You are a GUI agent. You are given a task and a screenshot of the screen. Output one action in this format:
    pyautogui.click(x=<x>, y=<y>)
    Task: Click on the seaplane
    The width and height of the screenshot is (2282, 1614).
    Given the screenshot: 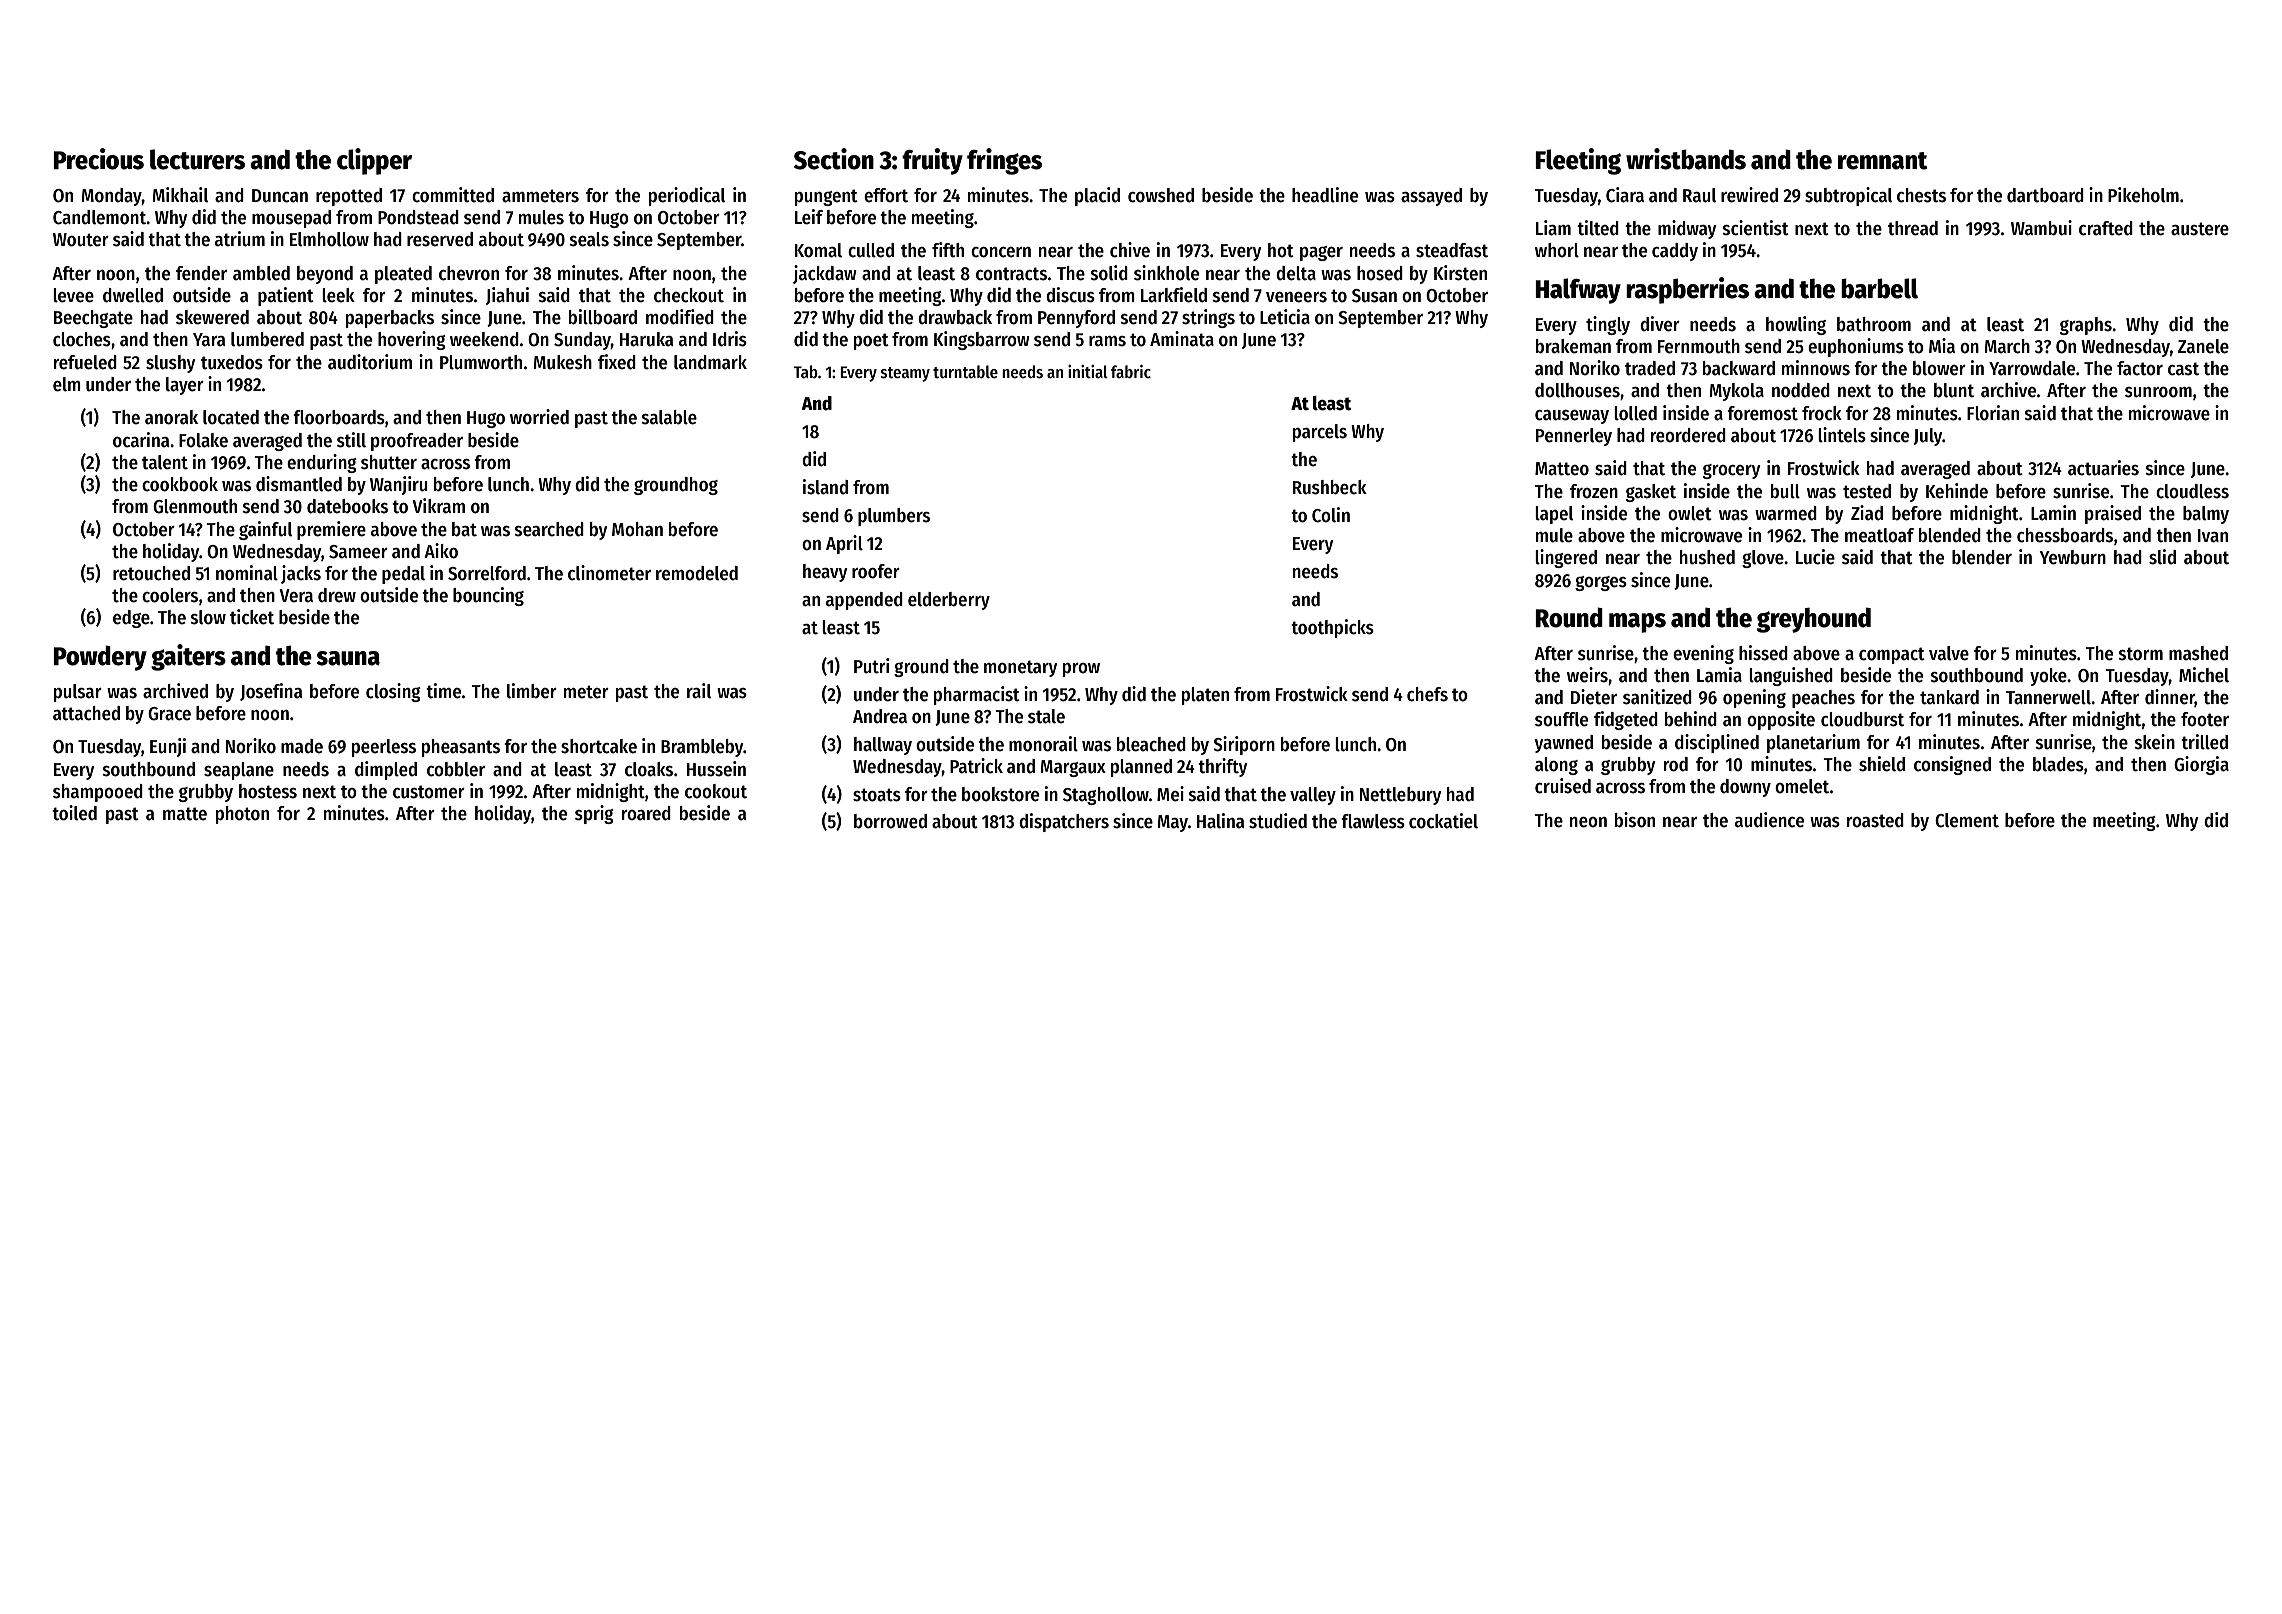 What is the action you would take?
    pyautogui.click(x=239, y=771)
